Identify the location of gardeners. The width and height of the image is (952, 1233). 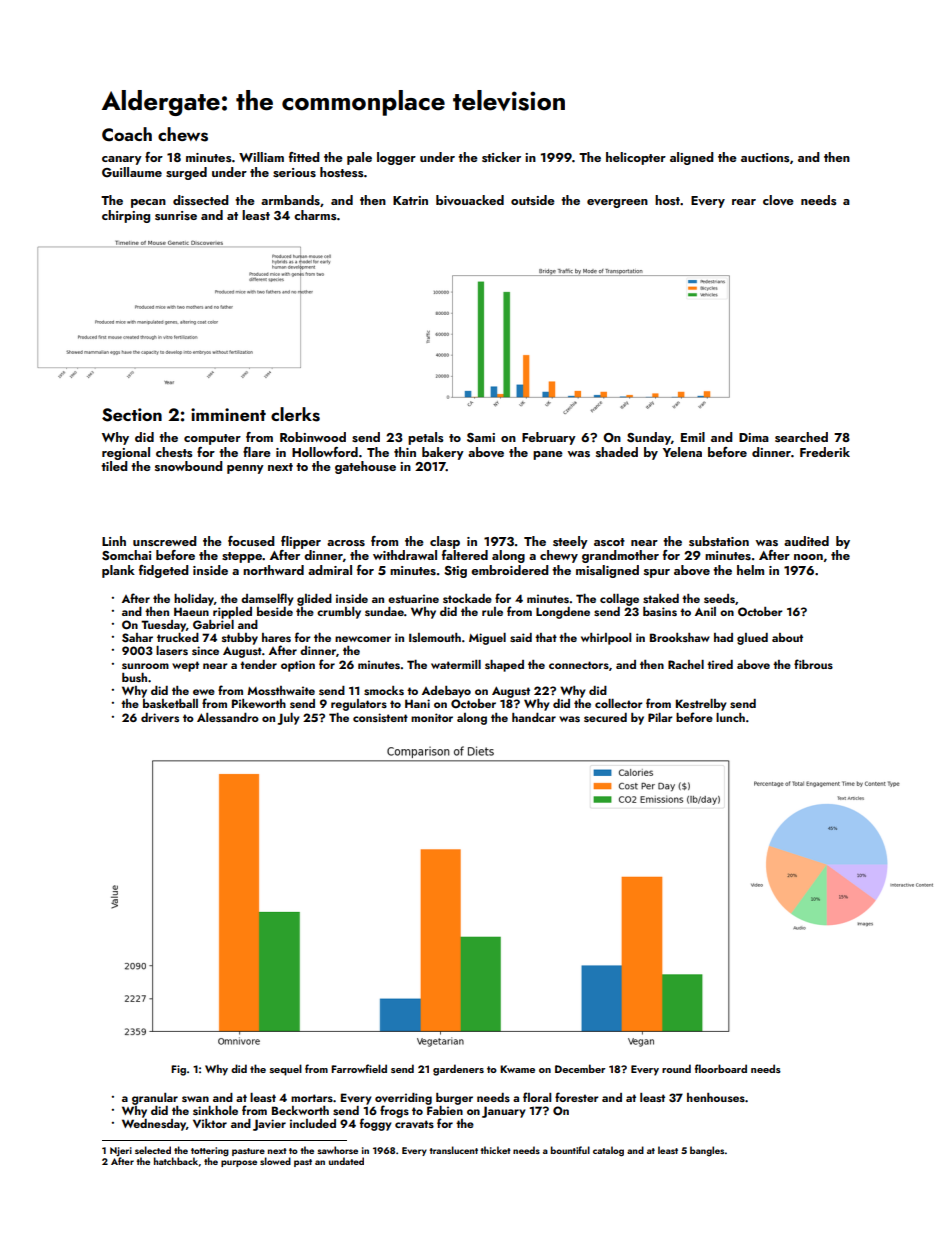
(458, 1070).
